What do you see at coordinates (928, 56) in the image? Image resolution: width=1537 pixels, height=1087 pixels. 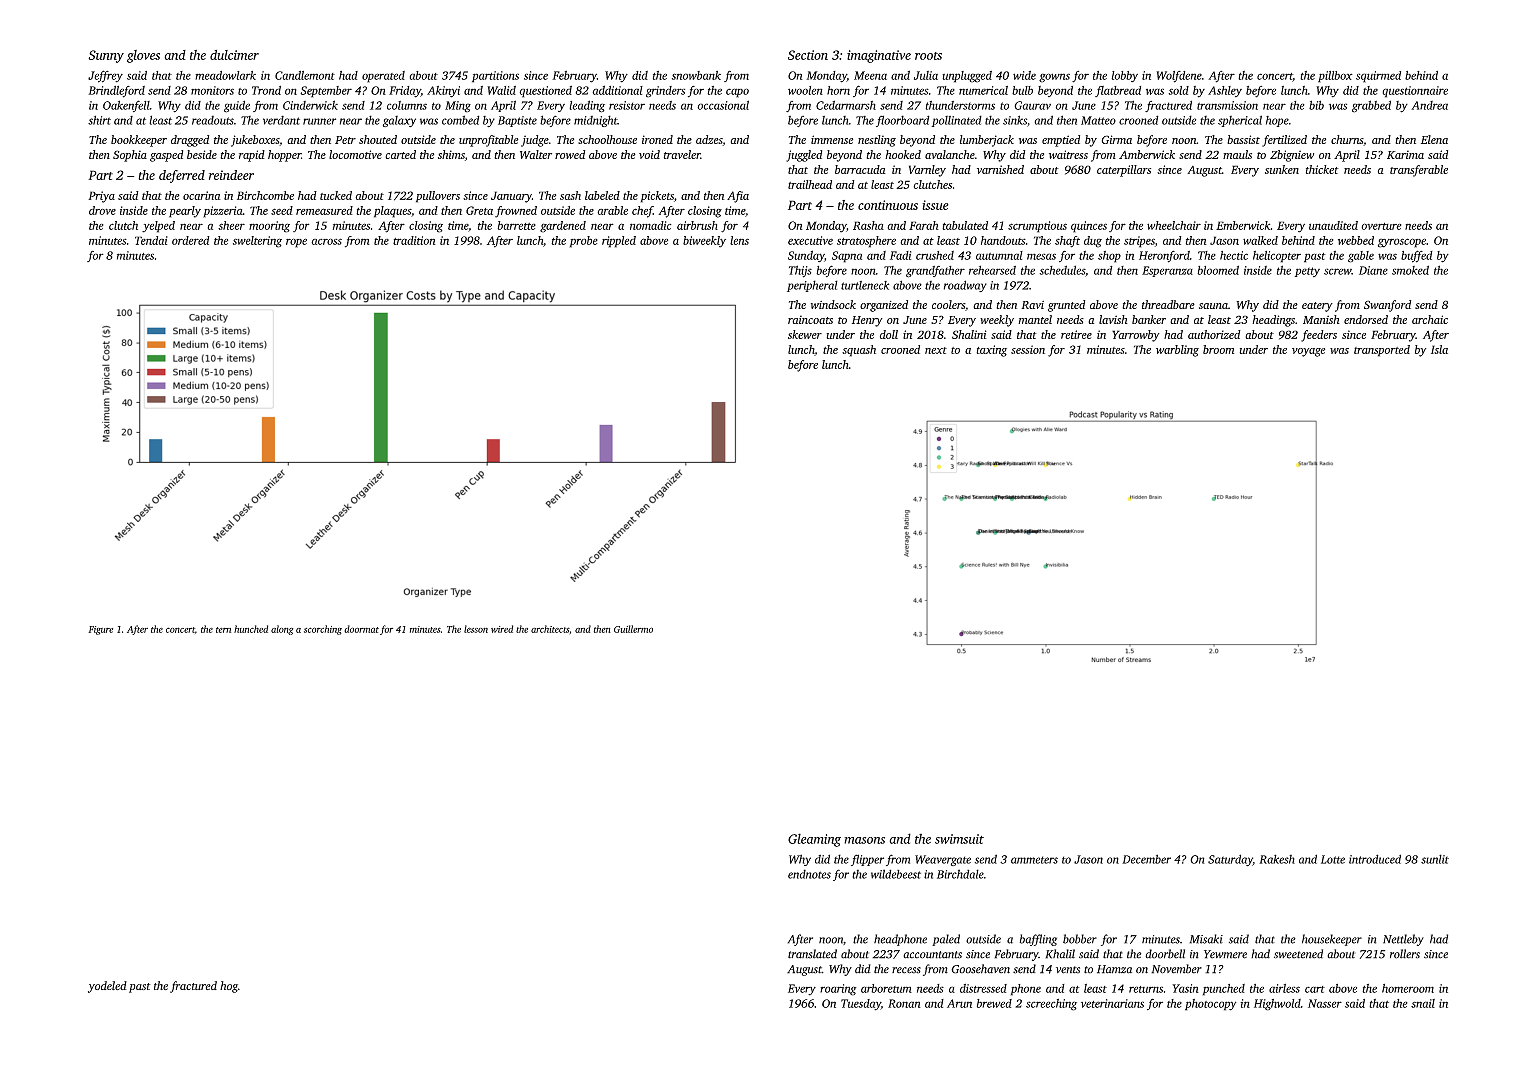 I see `roots` at bounding box center [928, 56].
